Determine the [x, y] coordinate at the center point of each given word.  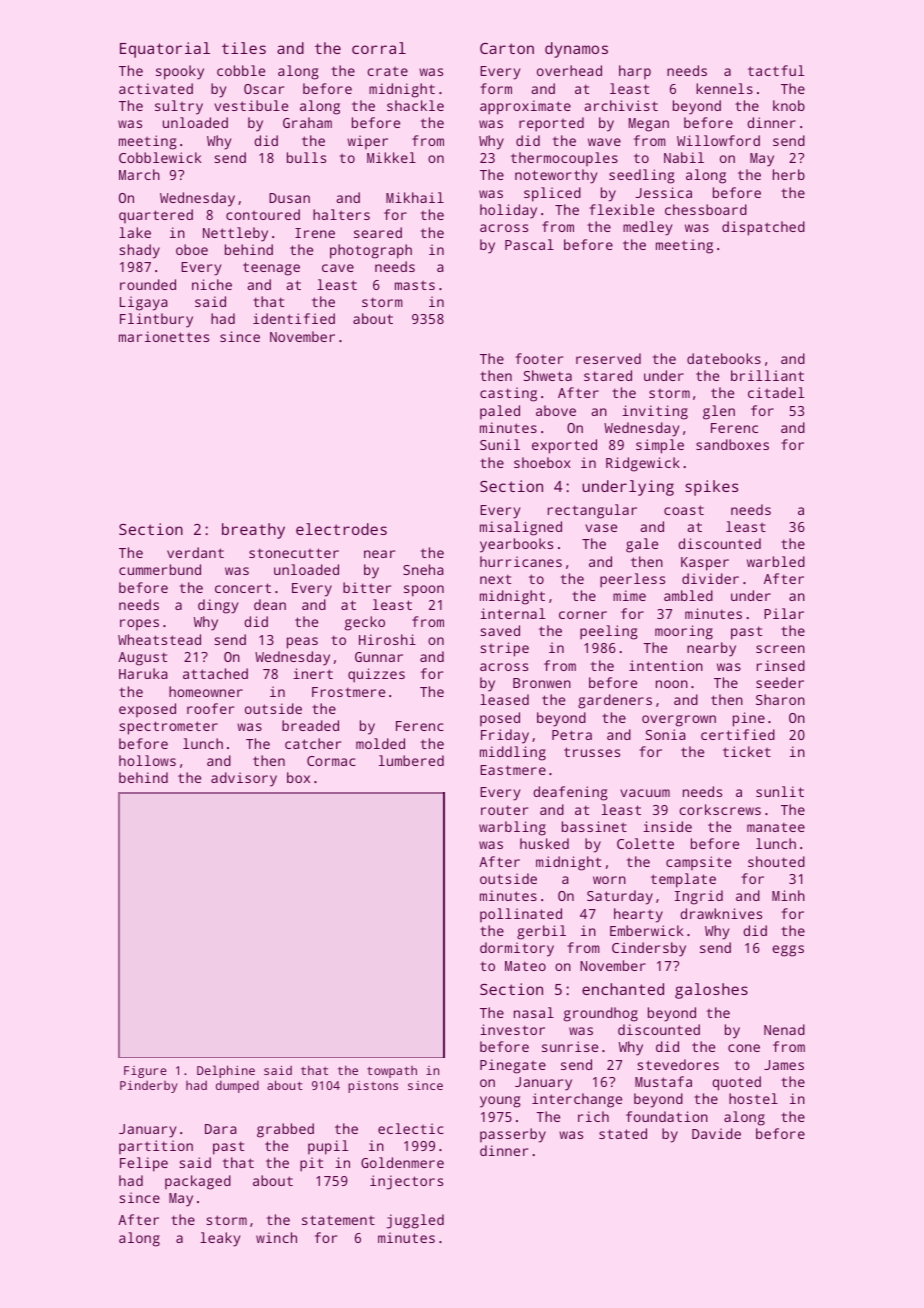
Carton [507, 48]
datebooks [724, 358]
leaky [220, 1239]
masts [415, 285]
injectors [406, 1182]
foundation [667, 1116]
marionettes [164, 336]
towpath [392, 1072]
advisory [244, 779]
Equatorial [165, 50]
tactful [776, 70]
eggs [788, 951]
